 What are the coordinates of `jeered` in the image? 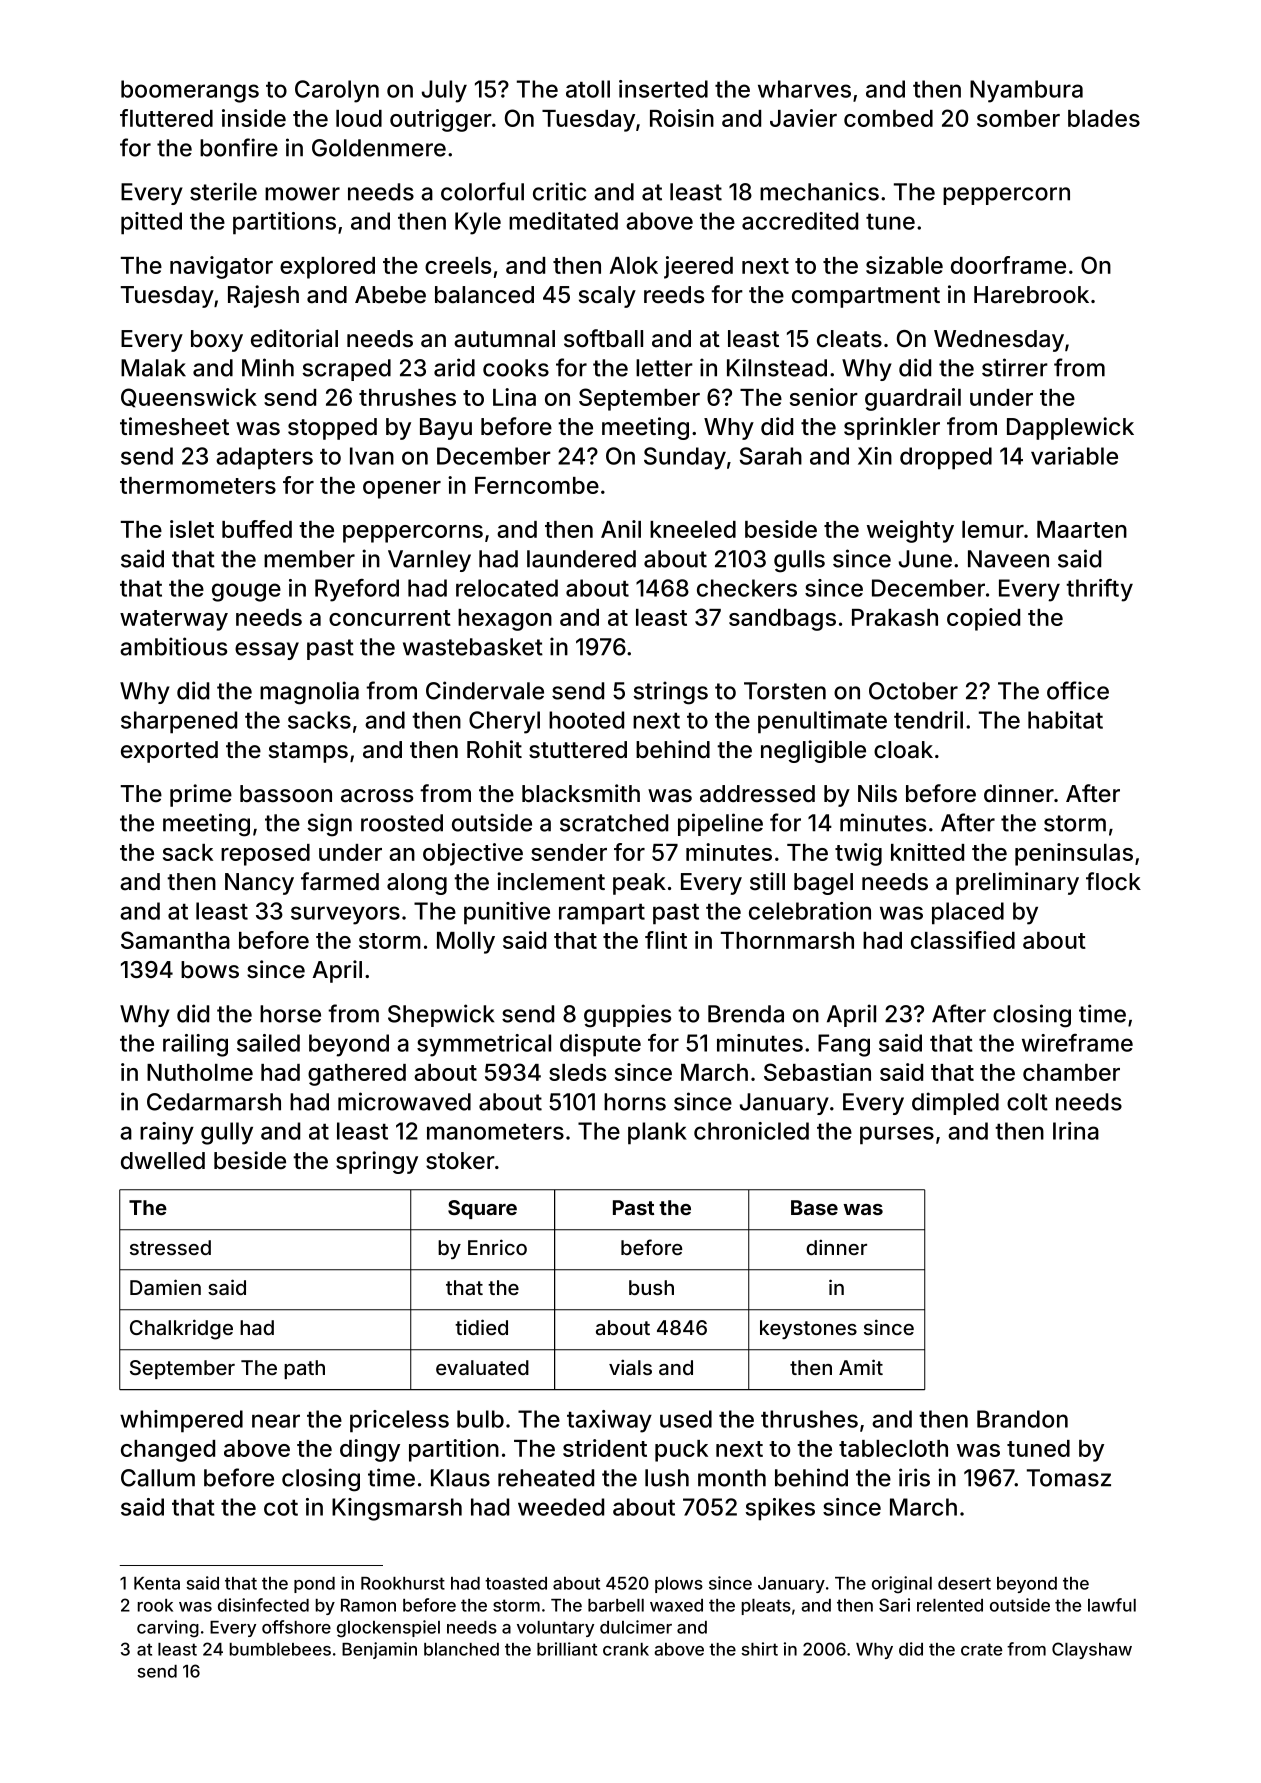 It's located at (698, 267).
